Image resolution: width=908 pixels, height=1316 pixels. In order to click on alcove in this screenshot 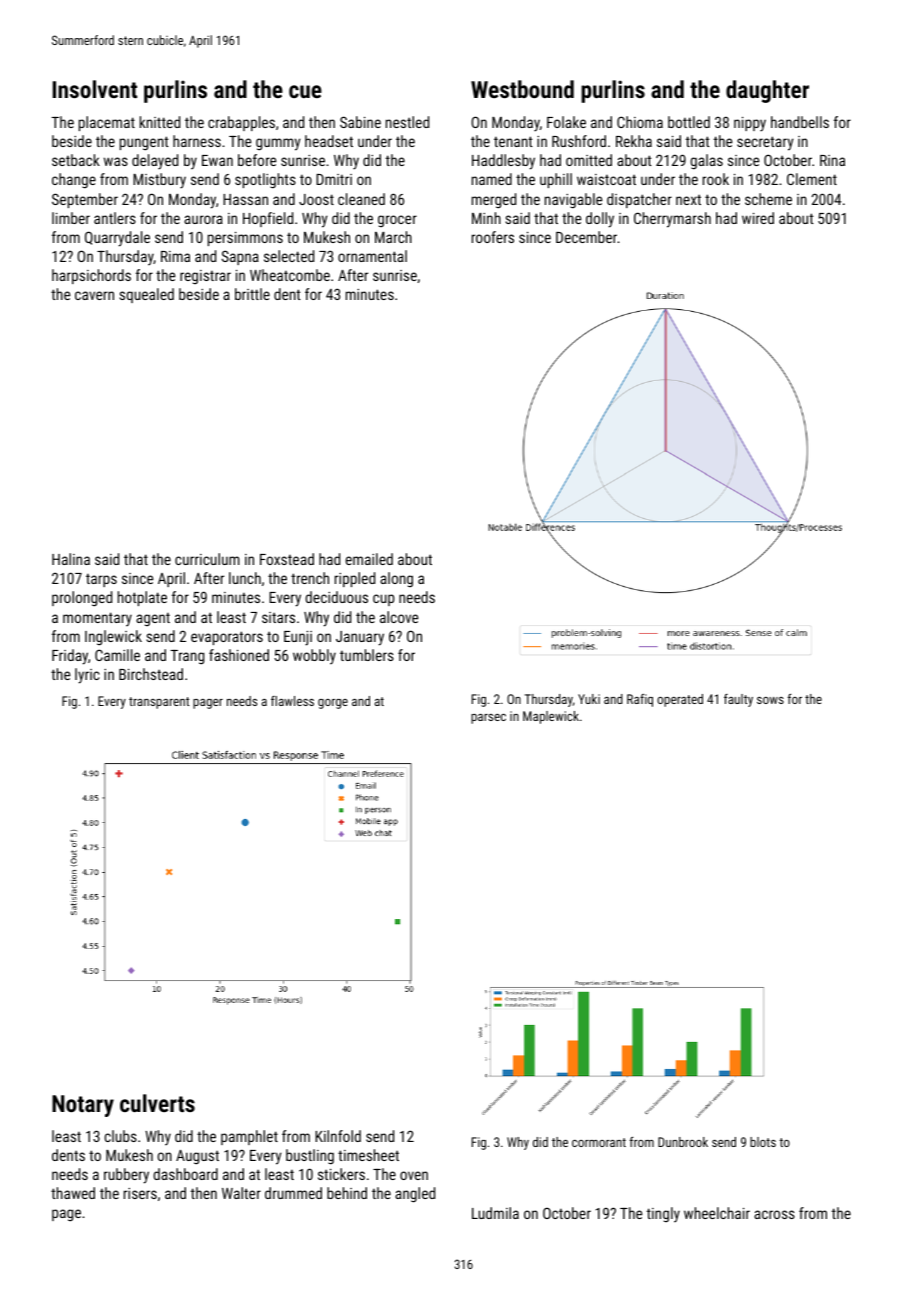, I will do `click(399, 617)`.
